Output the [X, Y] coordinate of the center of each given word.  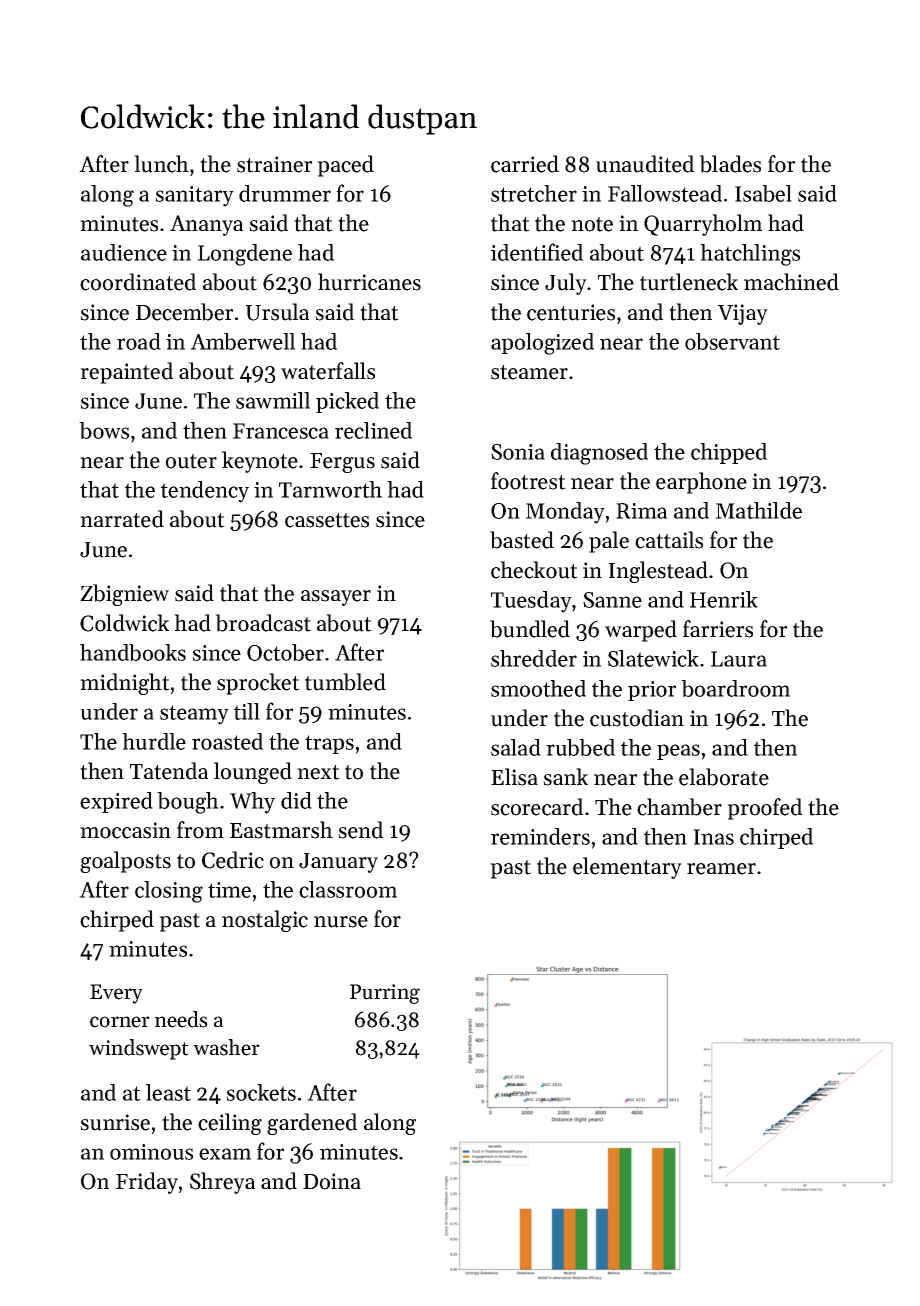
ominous [151, 1152]
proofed [764, 809]
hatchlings [750, 255]
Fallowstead [665, 193]
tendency [205, 492]
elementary [627, 868]
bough [188, 803]
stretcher [534, 193]
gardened [312, 1124]
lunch [161, 164]
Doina [332, 1181]
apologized [542, 344]
